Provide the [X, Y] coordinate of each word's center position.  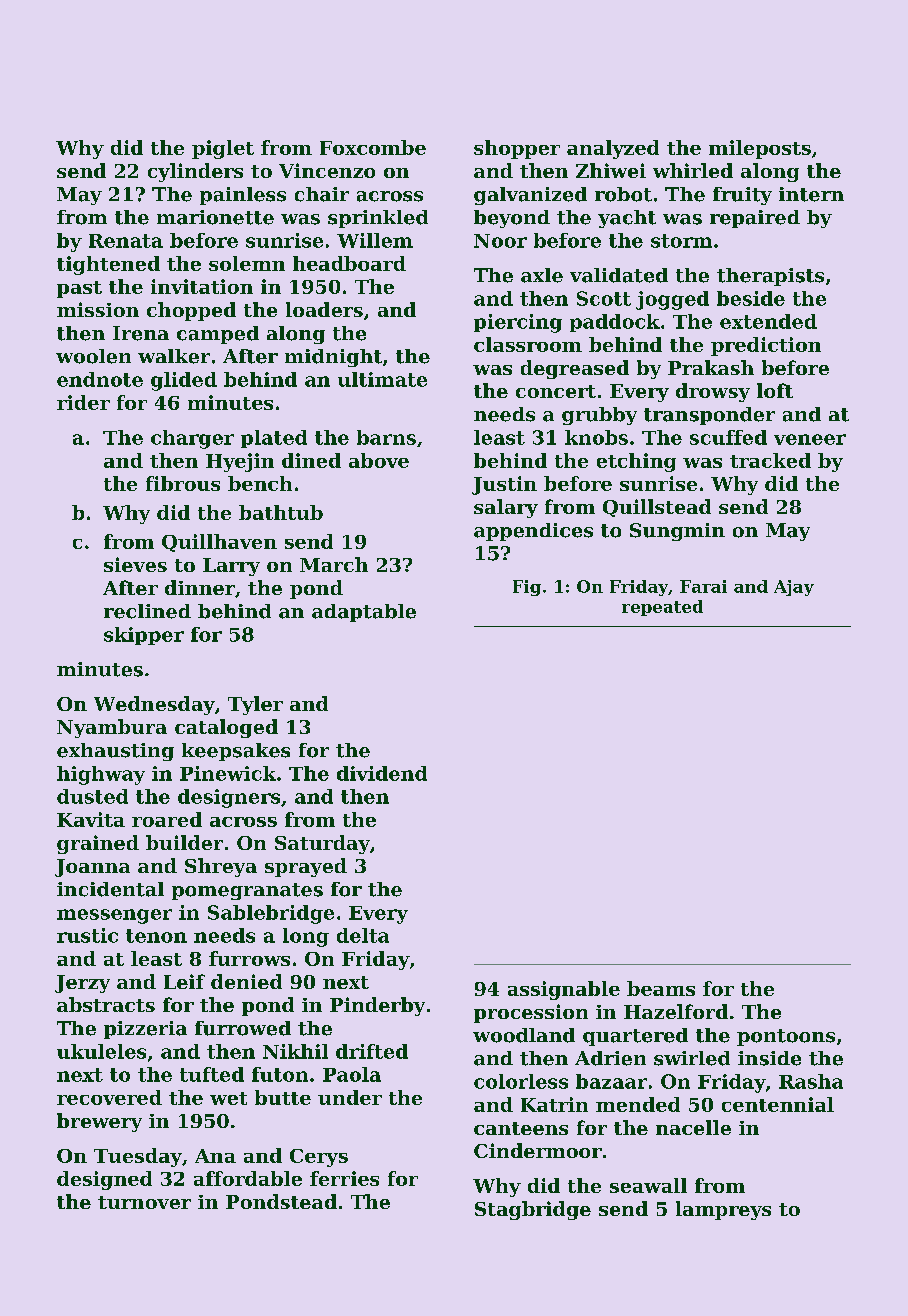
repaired [755, 219]
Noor [500, 241]
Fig [527, 588]
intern [811, 194]
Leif [184, 981]
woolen [93, 356]
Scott [604, 298]
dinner [200, 587]
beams [661, 988]
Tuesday [138, 1157]
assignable [564, 990]
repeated [662, 608]
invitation [202, 286]
